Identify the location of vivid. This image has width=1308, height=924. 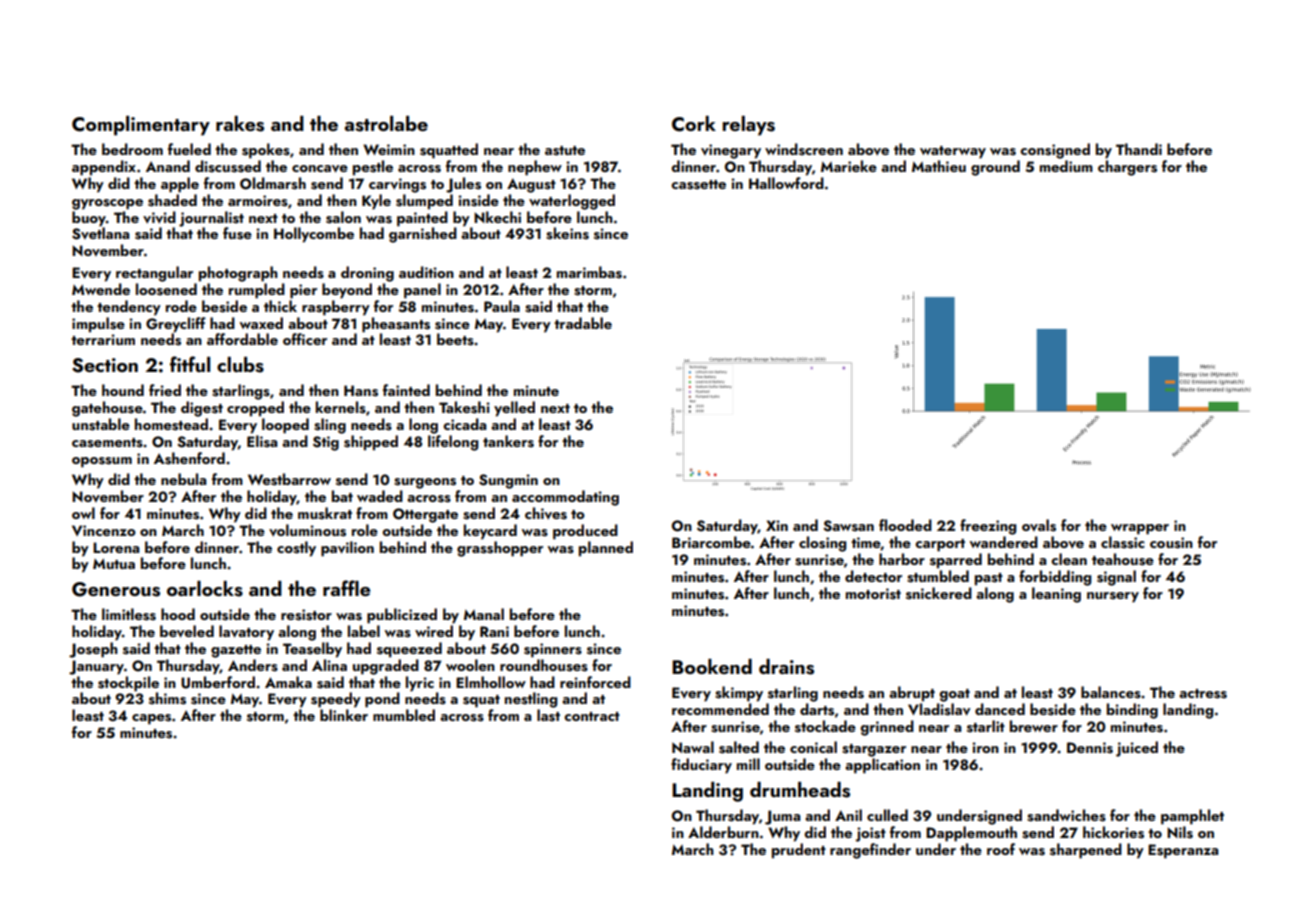
(159, 217).
